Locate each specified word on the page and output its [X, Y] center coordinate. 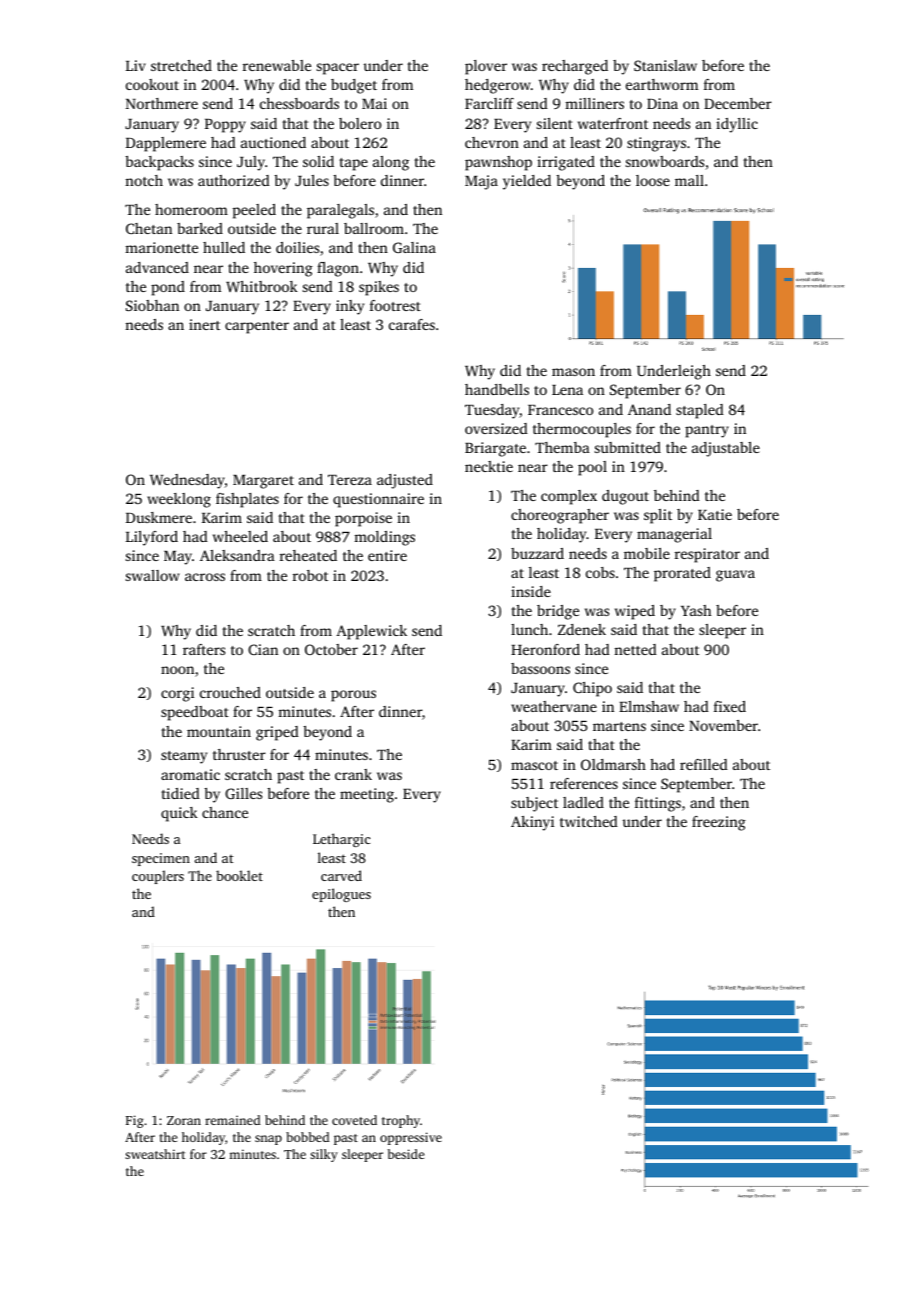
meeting [367, 795]
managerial [674, 535]
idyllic [737, 125]
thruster [239, 754]
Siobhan [152, 305]
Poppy [225, 126]
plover [486, 67]
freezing [719, 823]
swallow [153, 575]
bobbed [308, 1137]
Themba [562, 447]
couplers [158, 877]
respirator [707, 555]
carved [341, 875]
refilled [704, 764]
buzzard [537, 553]
